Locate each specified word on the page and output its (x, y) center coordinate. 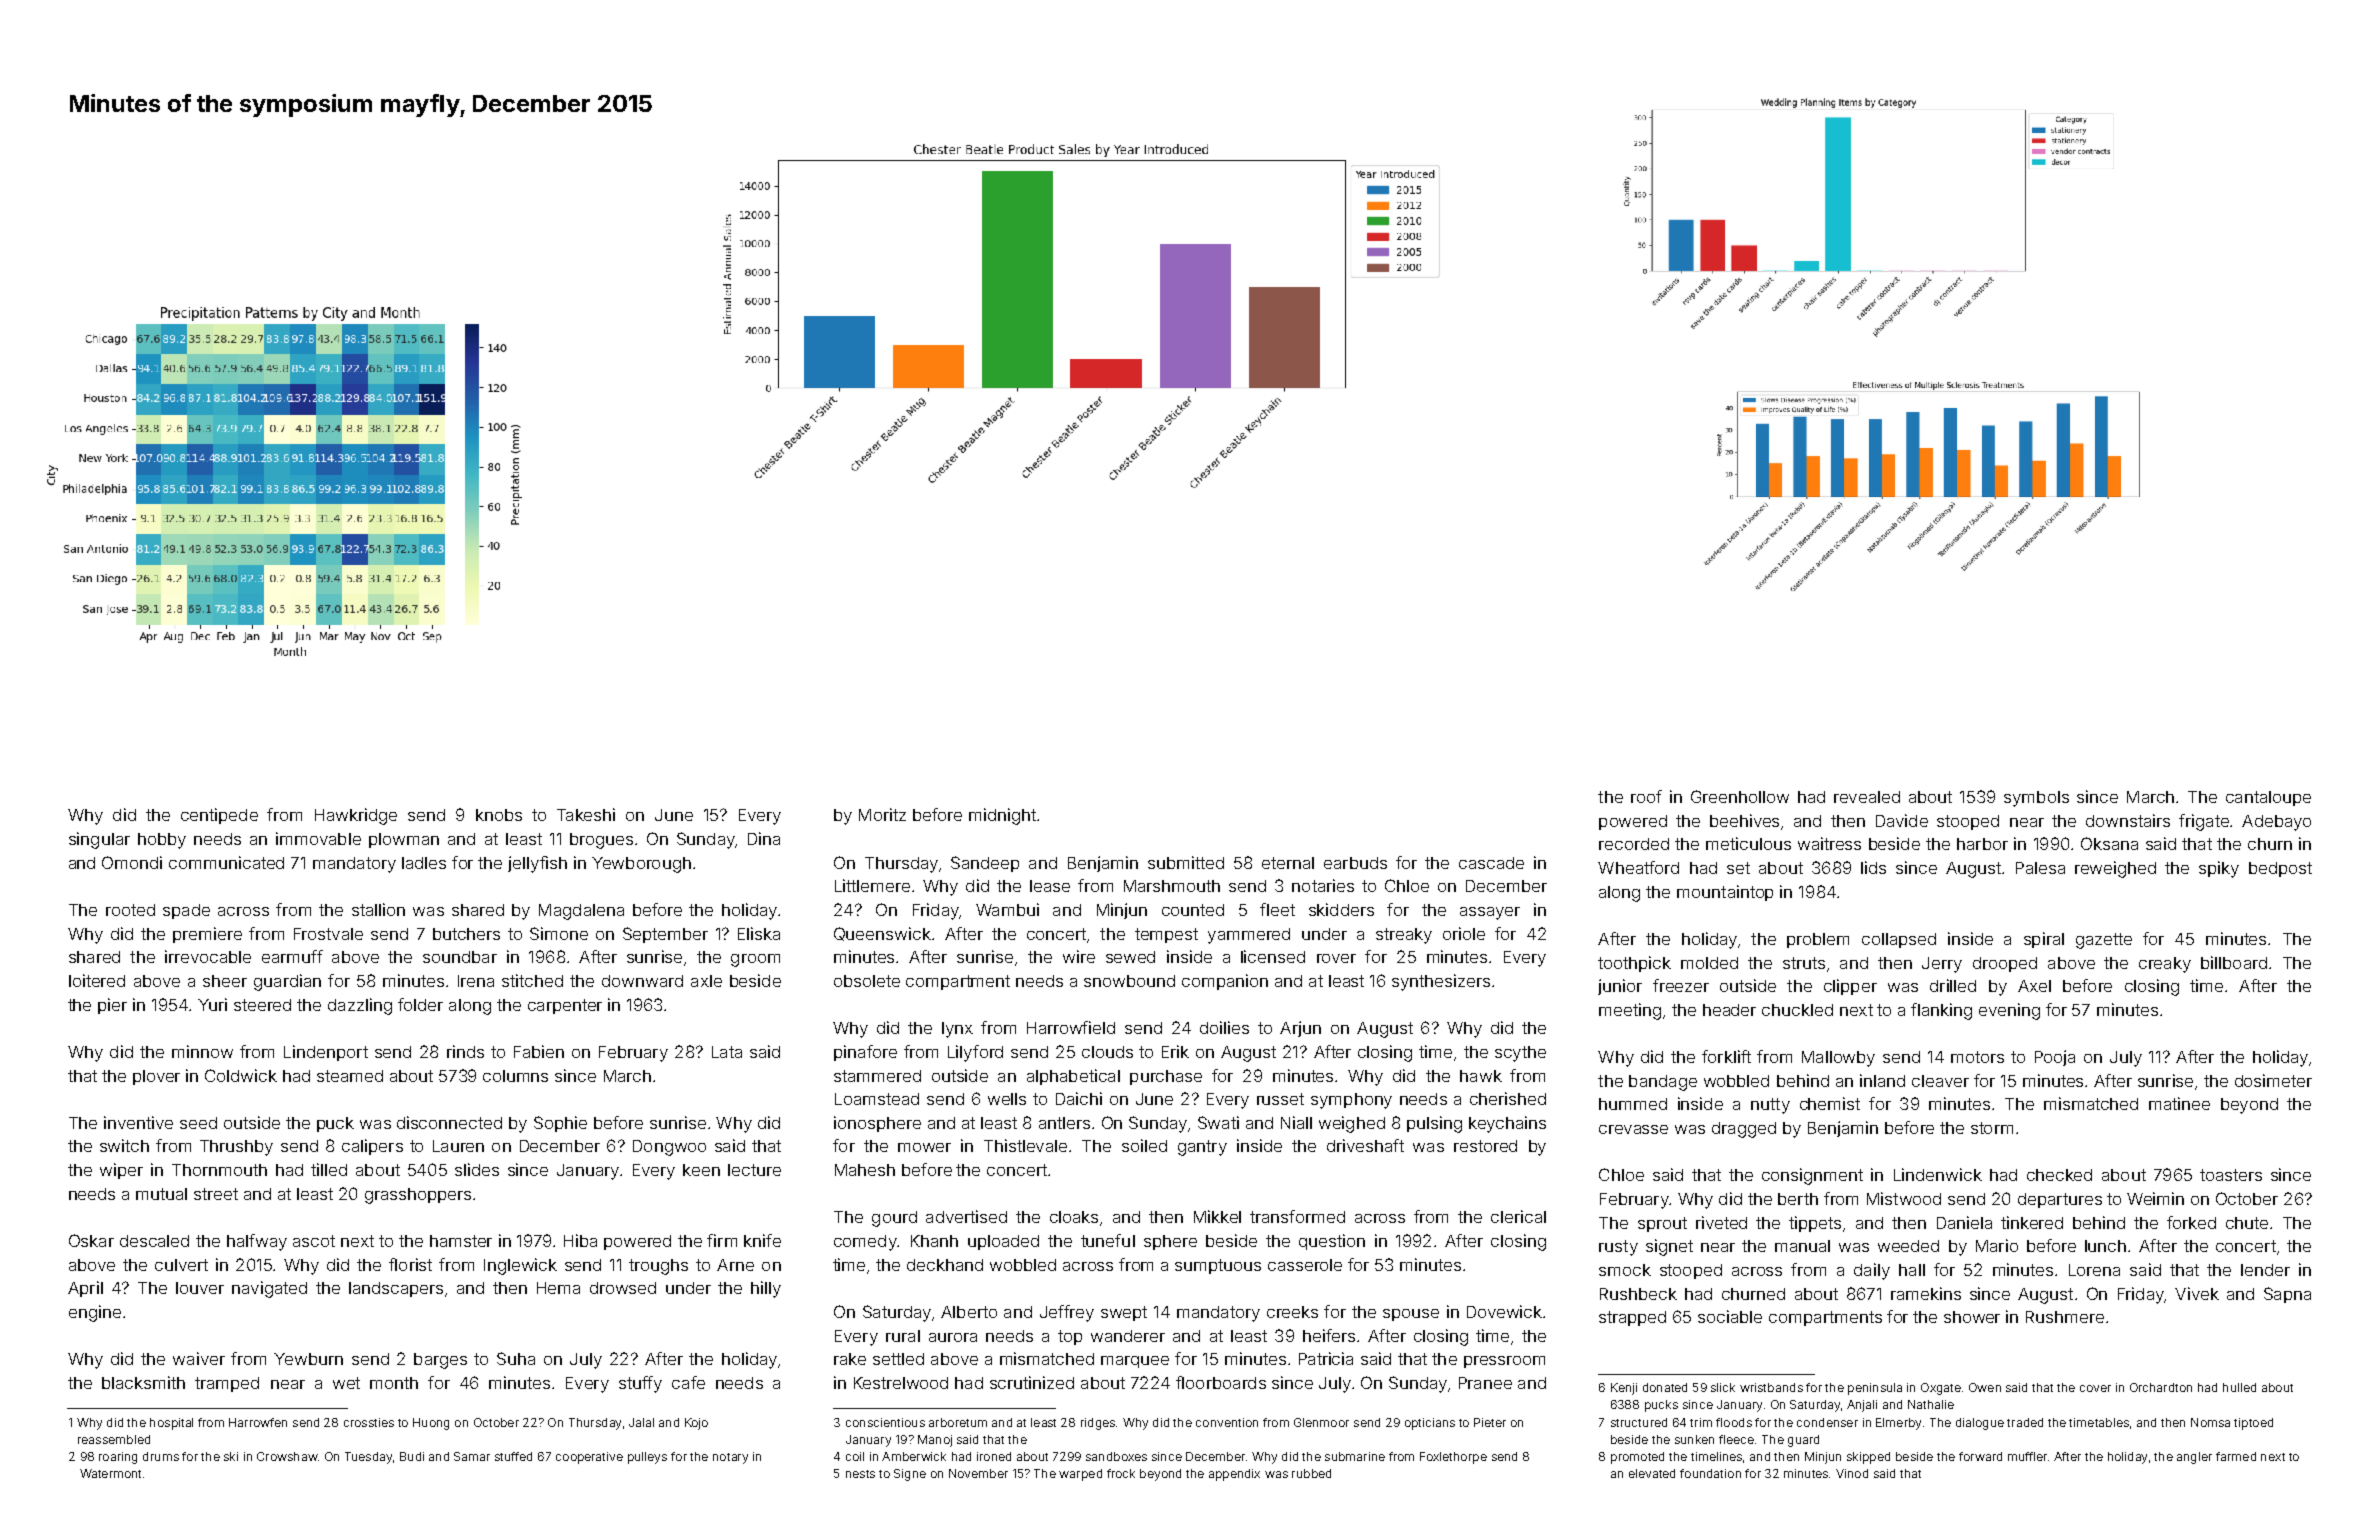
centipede (219, 816)
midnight (1002, 816)
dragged (1744, 1130)
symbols (2036, 799)
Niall (1296, 1122)
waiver (199, 1358)
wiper (121, 1171)
